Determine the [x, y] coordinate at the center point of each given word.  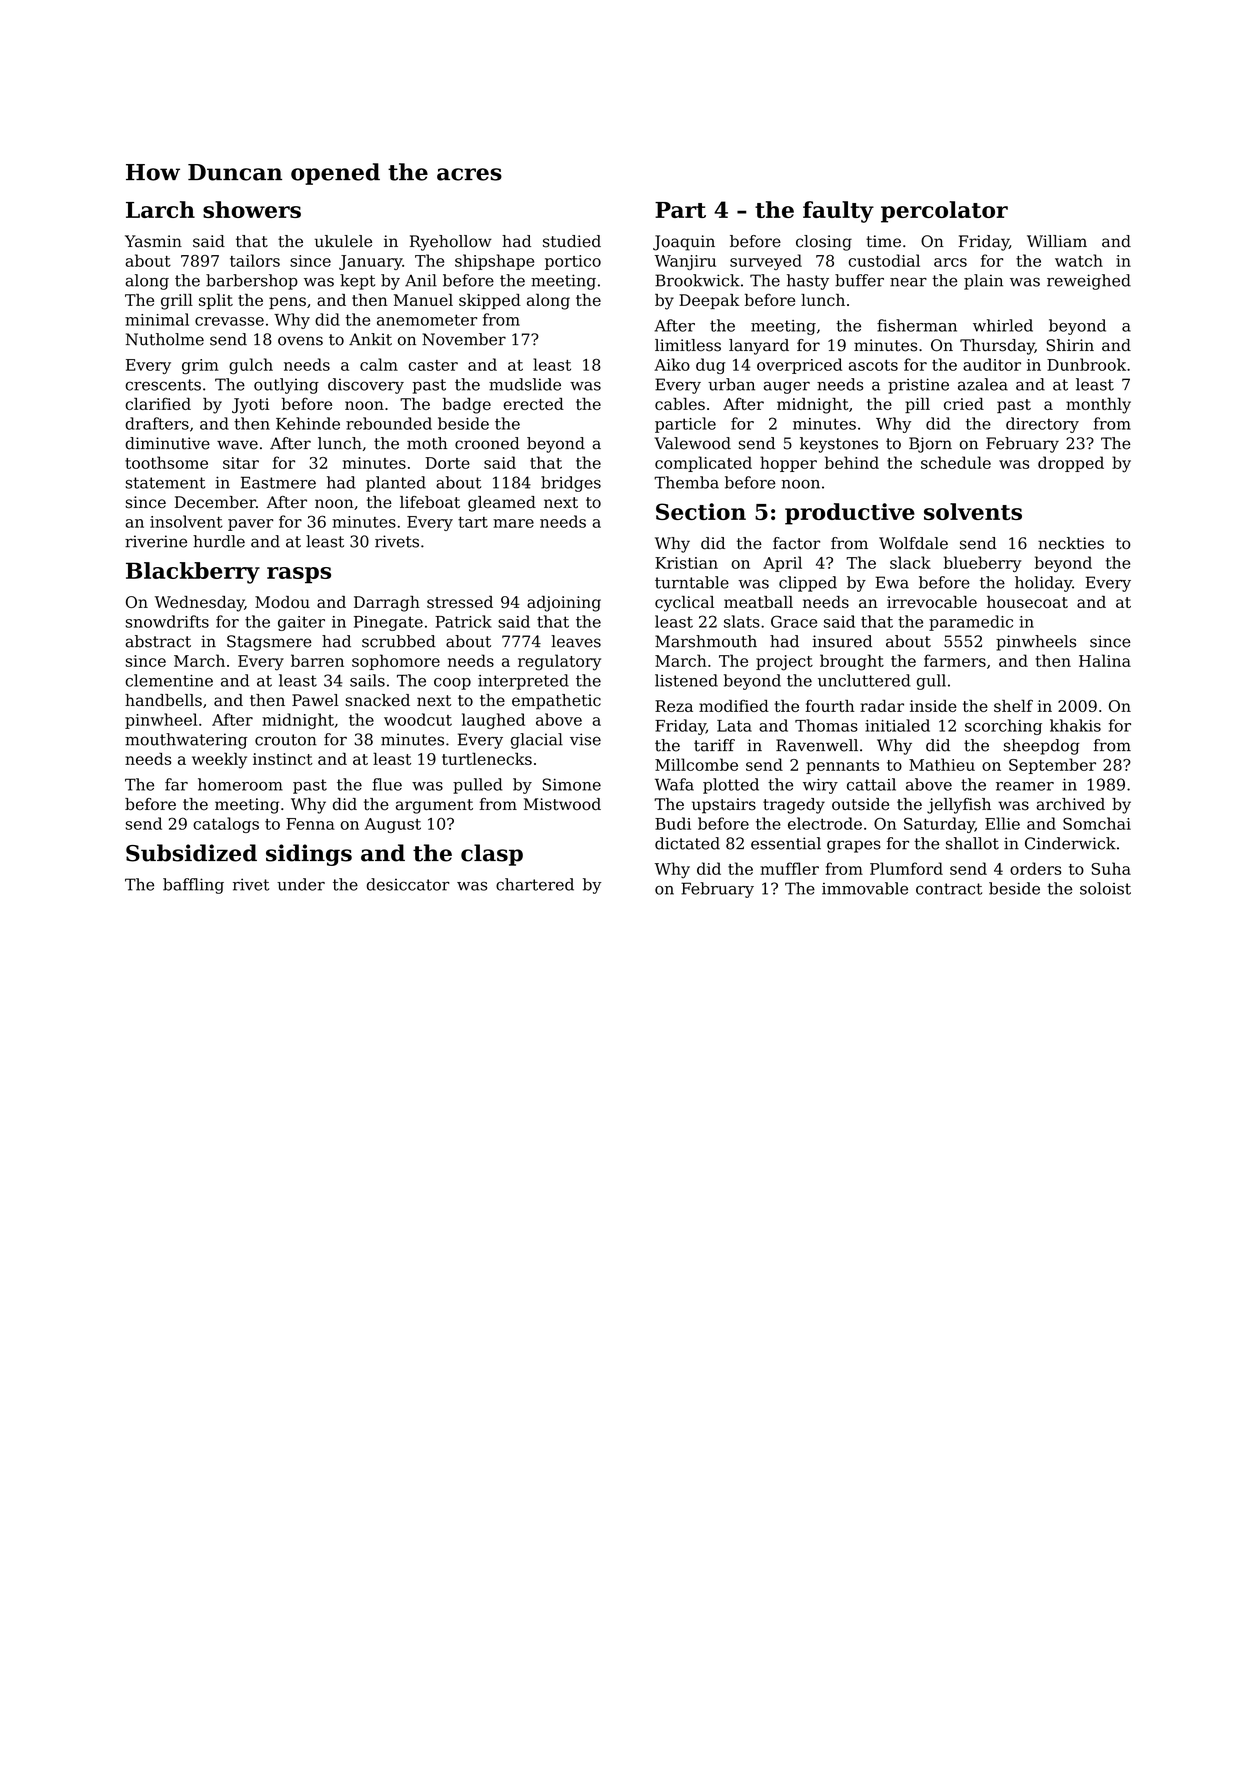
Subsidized [191, 853]
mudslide [525, 384]
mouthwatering [186, 741]
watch [1079, 260]
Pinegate [388, 623]
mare [513, 523]
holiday [1043, 584]
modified [734, 705]
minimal [157, 319]
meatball [758, 602]
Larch [160, 209]
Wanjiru [685, 262]
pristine [918, 386]
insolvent [186, 521]
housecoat [1027, 602]
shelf [1013, 705]
